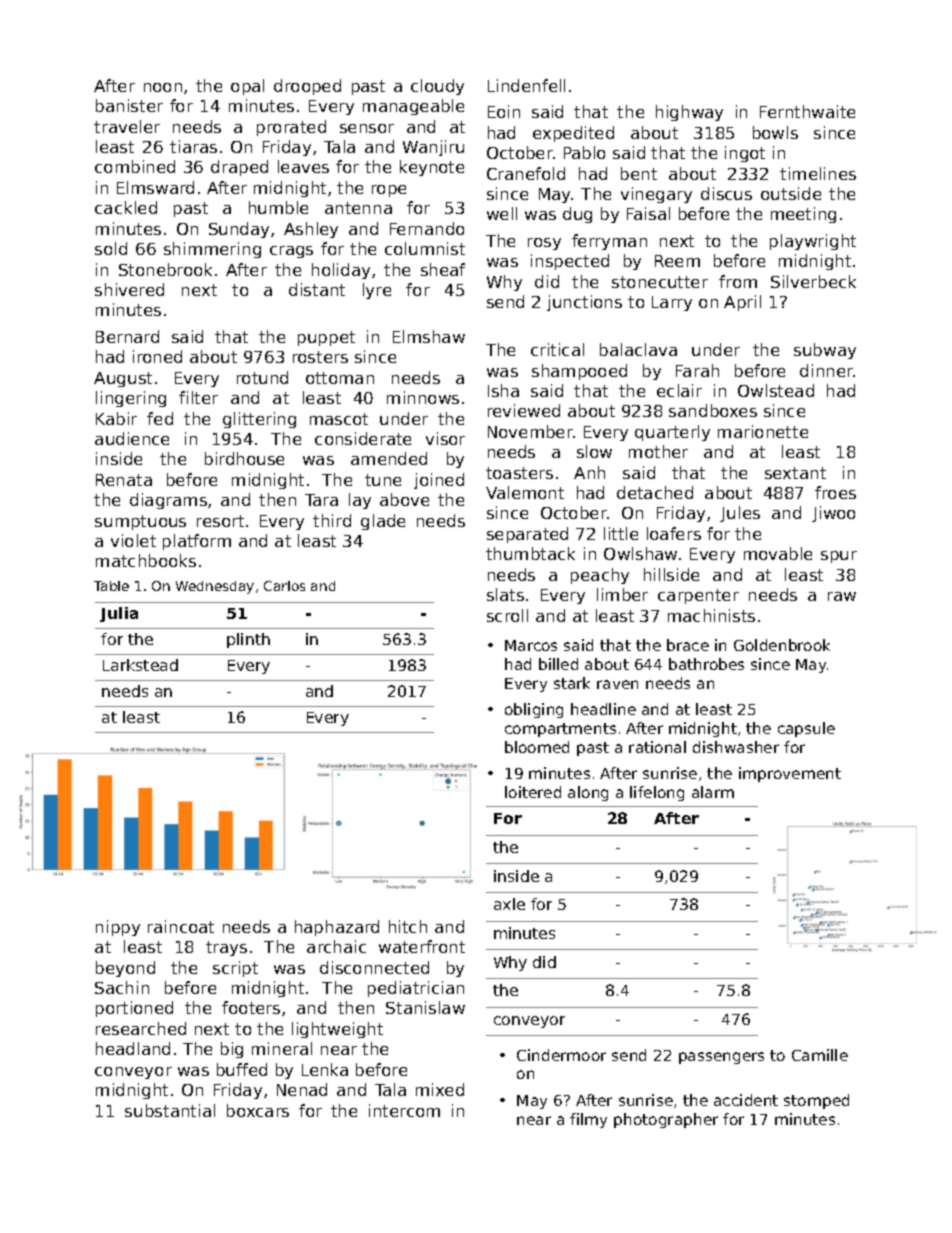 The image size is (952, 1233). What do you see at coordinates (170, 1110) in the document?
I see `substantial` at bounding box center [170, 1110].
